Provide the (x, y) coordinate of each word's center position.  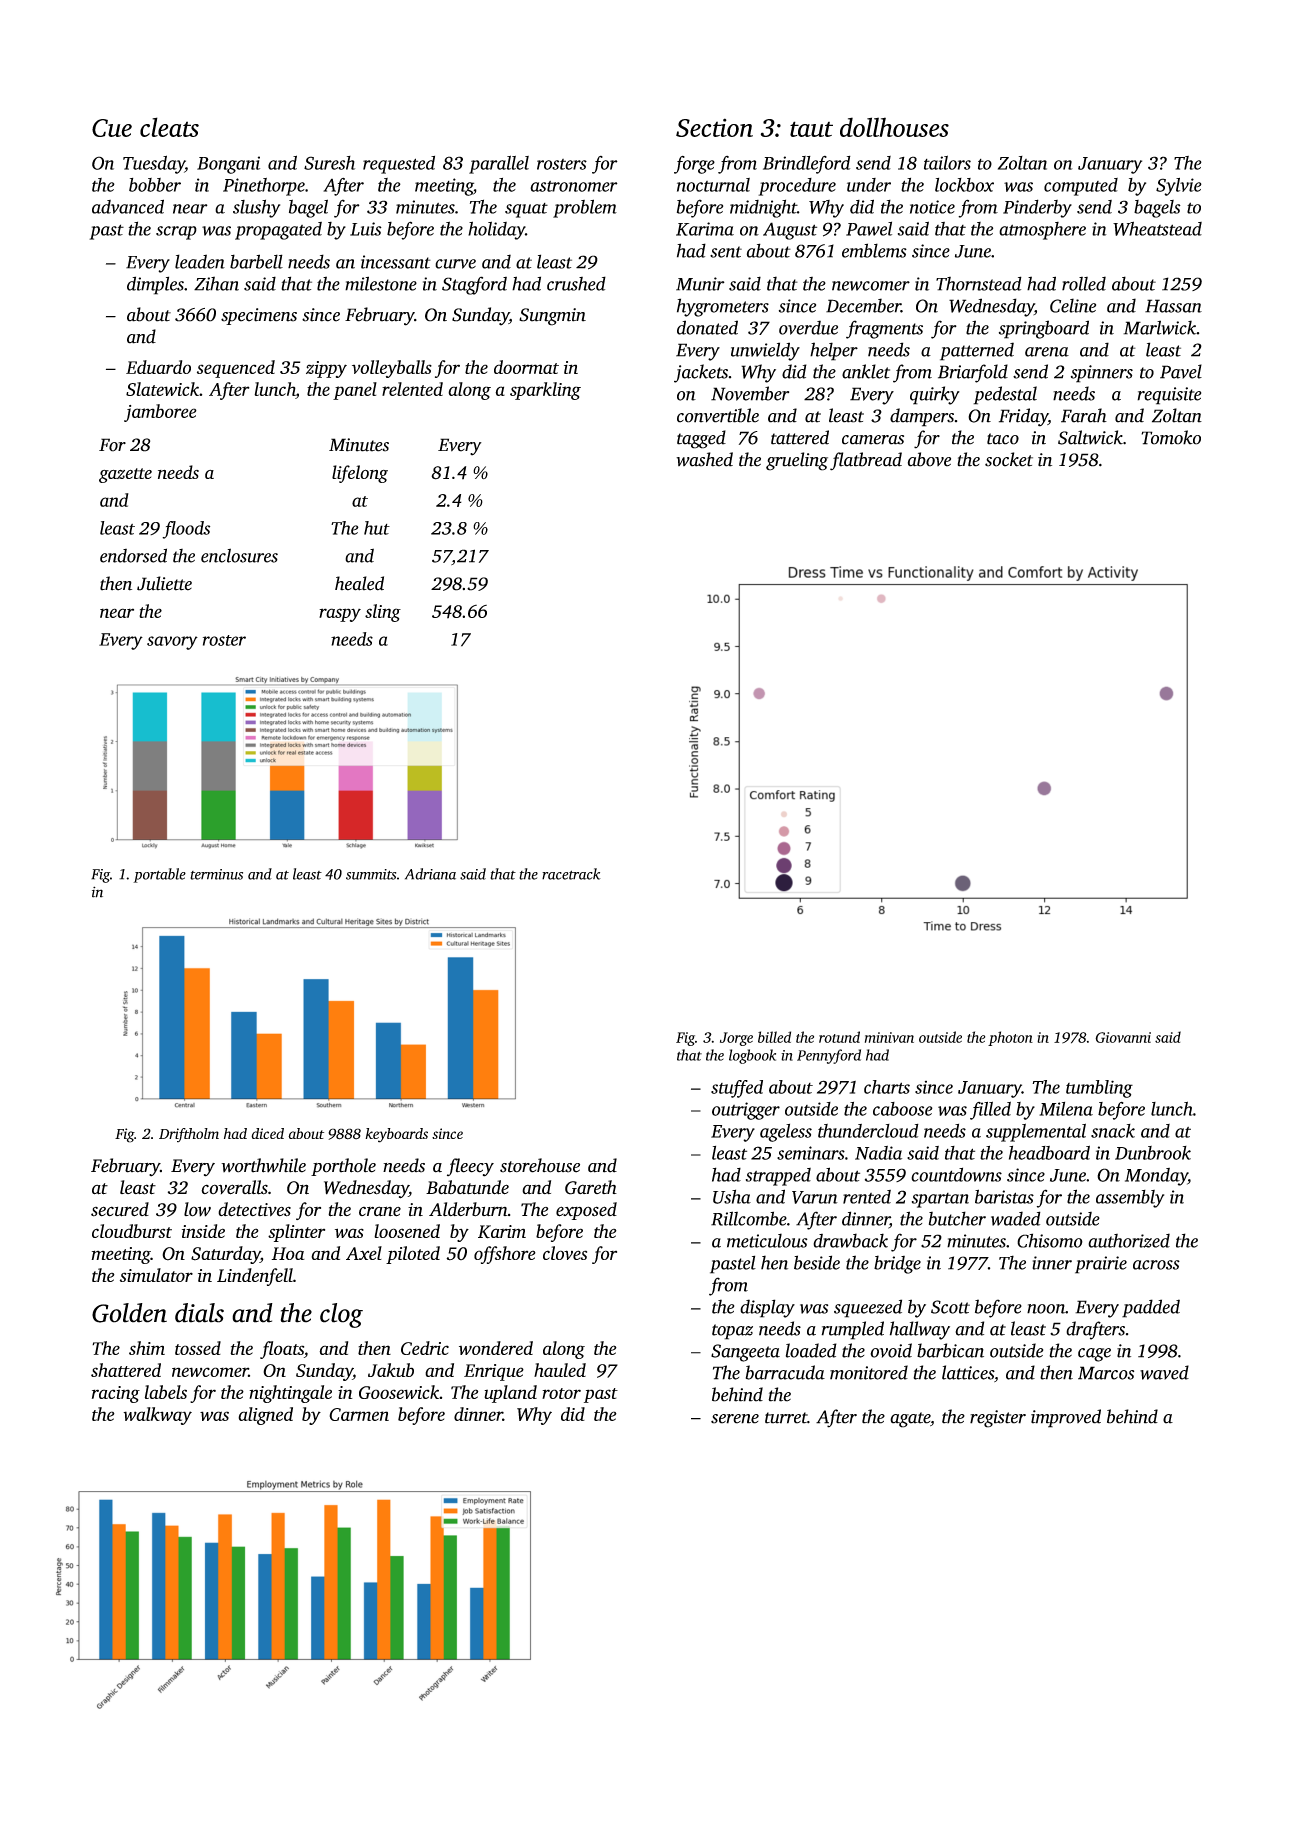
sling (383, 613)
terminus (216, 874)
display (767, 1308)
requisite (1169, 396)
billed (774, 1037)
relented (412, 389)
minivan (889, 1037)
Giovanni (1123, 1037)
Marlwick (1160, 327)
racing (116, 1394)
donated (707, 327)
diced (267, 1133)
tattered (800, 437)
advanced (128, 206)
